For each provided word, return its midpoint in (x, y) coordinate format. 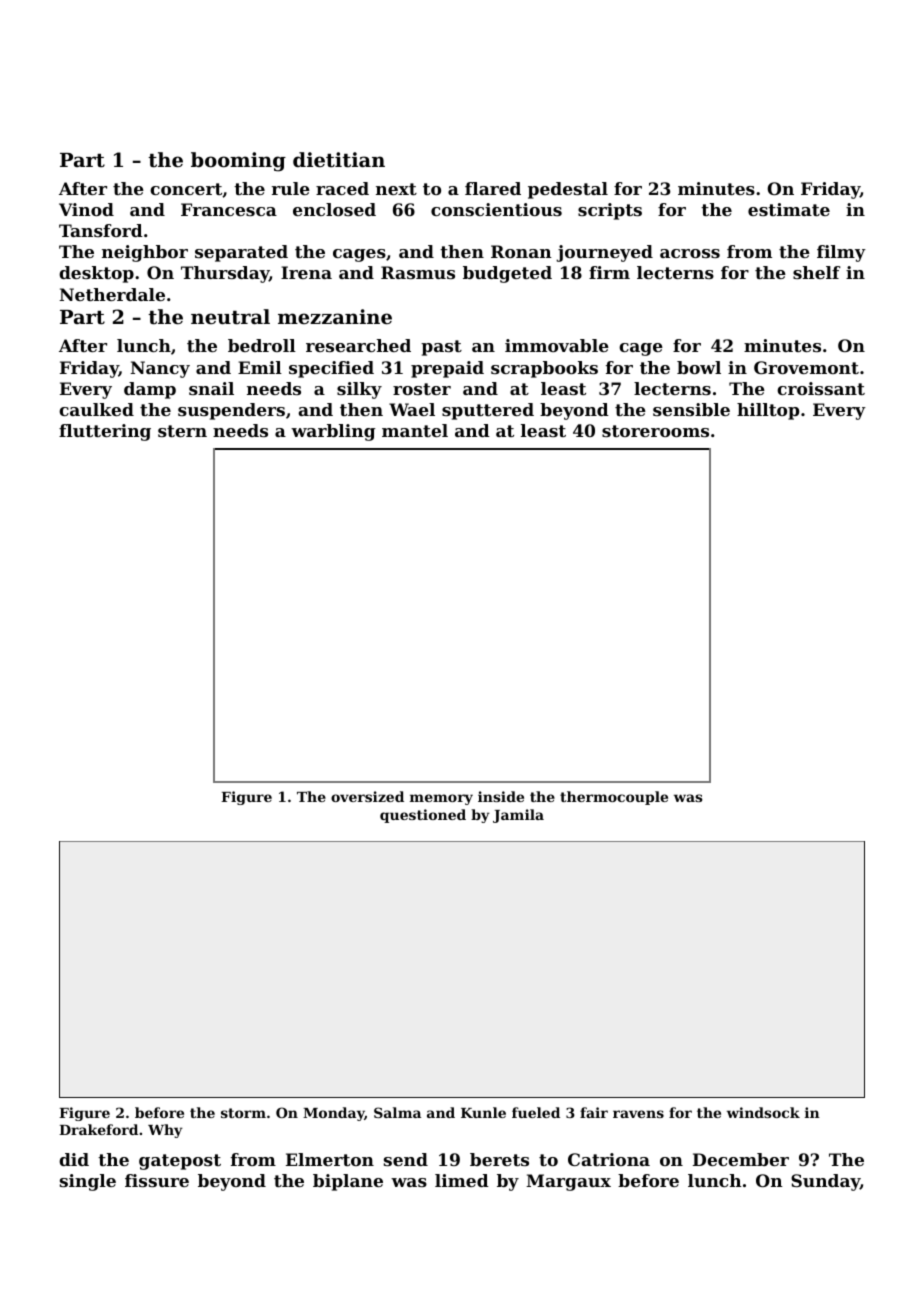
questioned (423, 816)
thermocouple (614, 798)
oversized (367, 796)
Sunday (825, 1182)
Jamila (518, 816)
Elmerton (330, 1159)
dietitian (339, 160)
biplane (348, 1182)
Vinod (86, 209)
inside (501, 796)
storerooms (655, 431)
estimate (789, 209)
